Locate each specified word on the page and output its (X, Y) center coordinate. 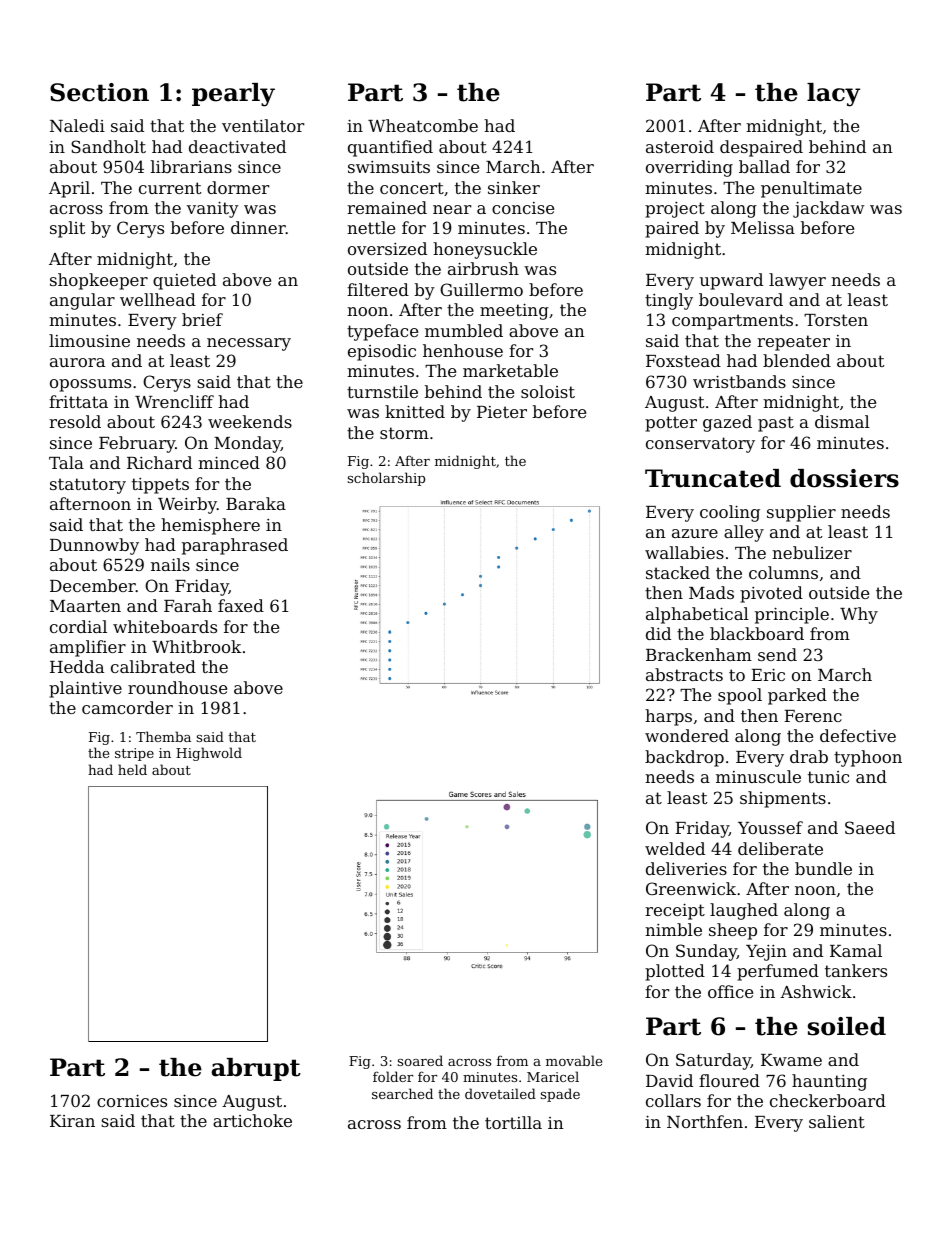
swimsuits (389, 167)
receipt (675, 911)
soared (420, 1060)
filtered (378, 289)
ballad (764, 166)
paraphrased (235, 546)
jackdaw (828, 209)
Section (99, 92)
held (132, 769)
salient (837, 1121)
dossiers (844, 478)
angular (82, 301)
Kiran (72, 1121)
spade (560, 1095)
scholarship (386, 479)
